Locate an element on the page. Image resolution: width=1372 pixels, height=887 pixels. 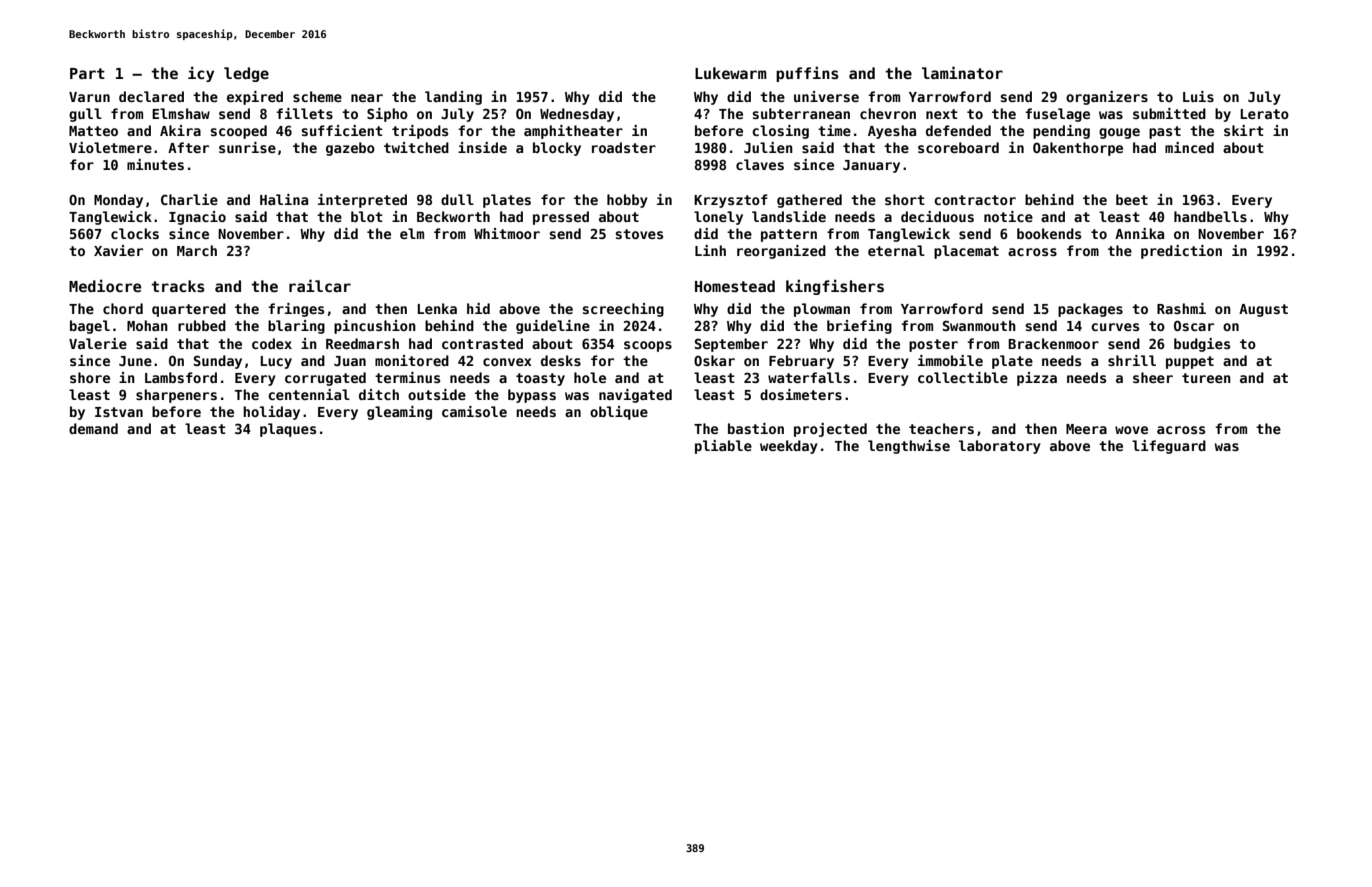
Lukewarm is located at coordinates (731, 73).
